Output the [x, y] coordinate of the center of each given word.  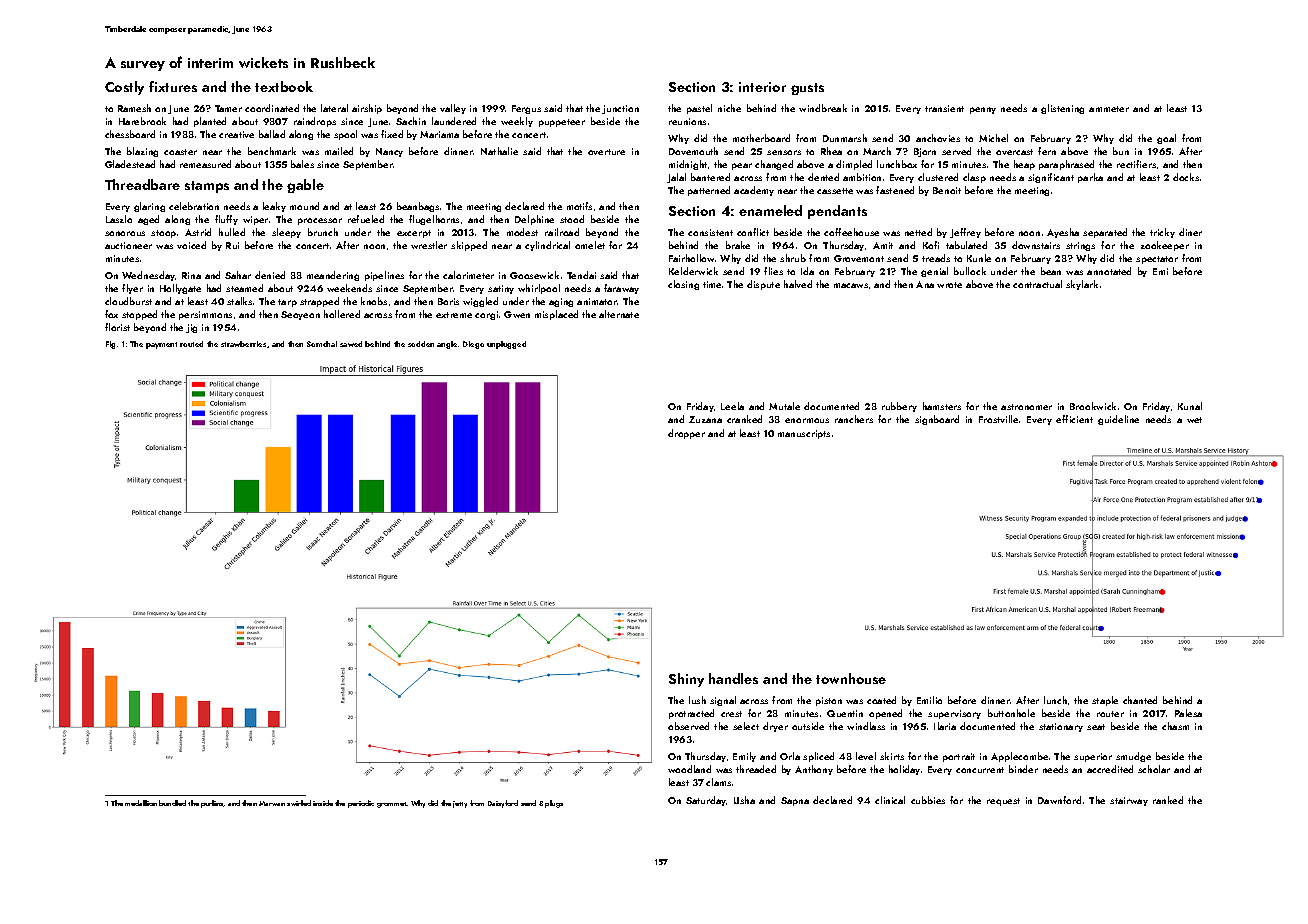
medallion [141, 803]
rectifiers [1136, 164]
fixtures [173, 86]
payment [161, 345]
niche [729, 108]
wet [1194, 420]
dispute [763, 285]
